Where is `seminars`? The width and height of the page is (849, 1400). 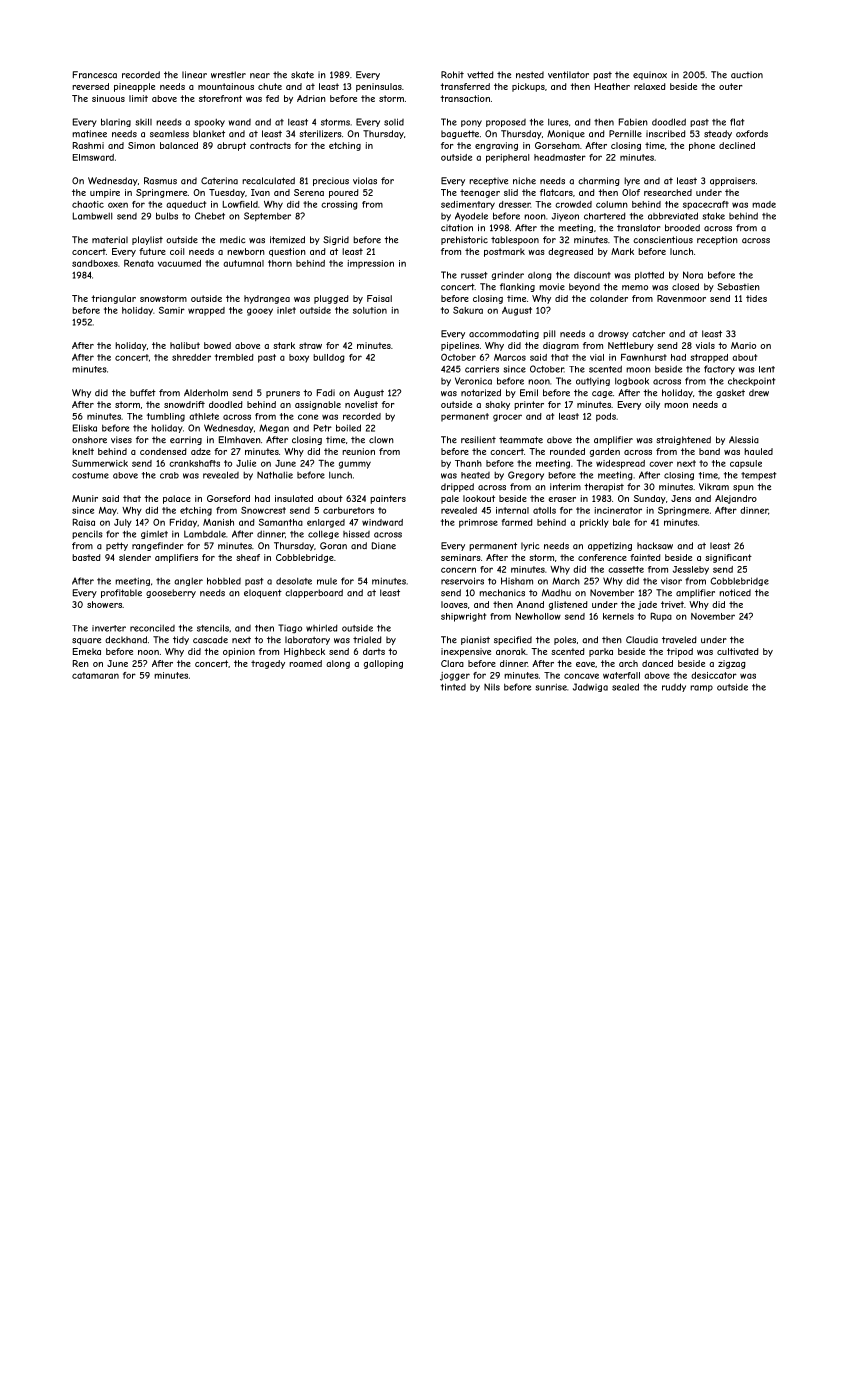 seminars is located at coordinates (461, 557).
